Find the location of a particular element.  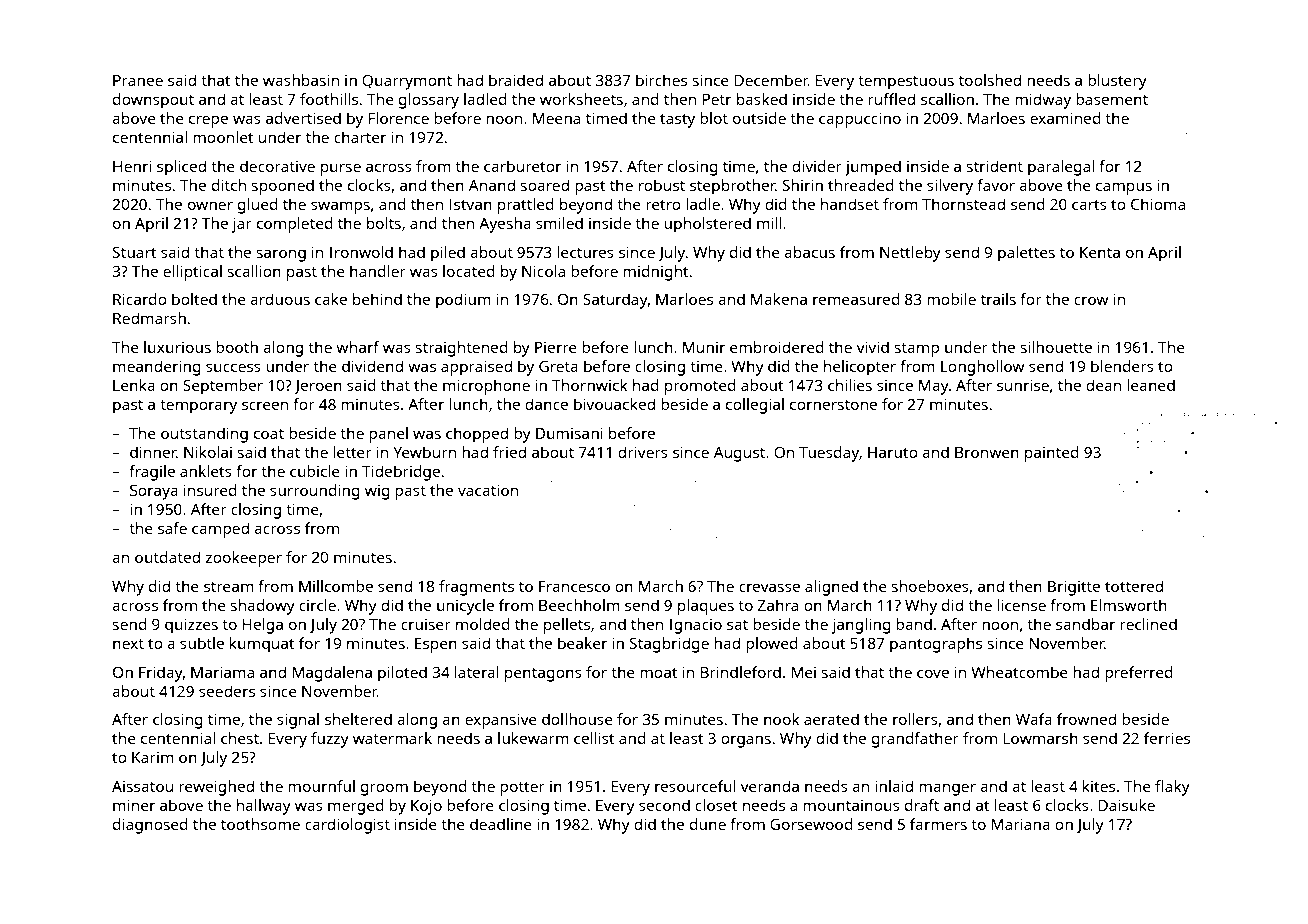

sandbar is located at coordinates (1085, 624).
